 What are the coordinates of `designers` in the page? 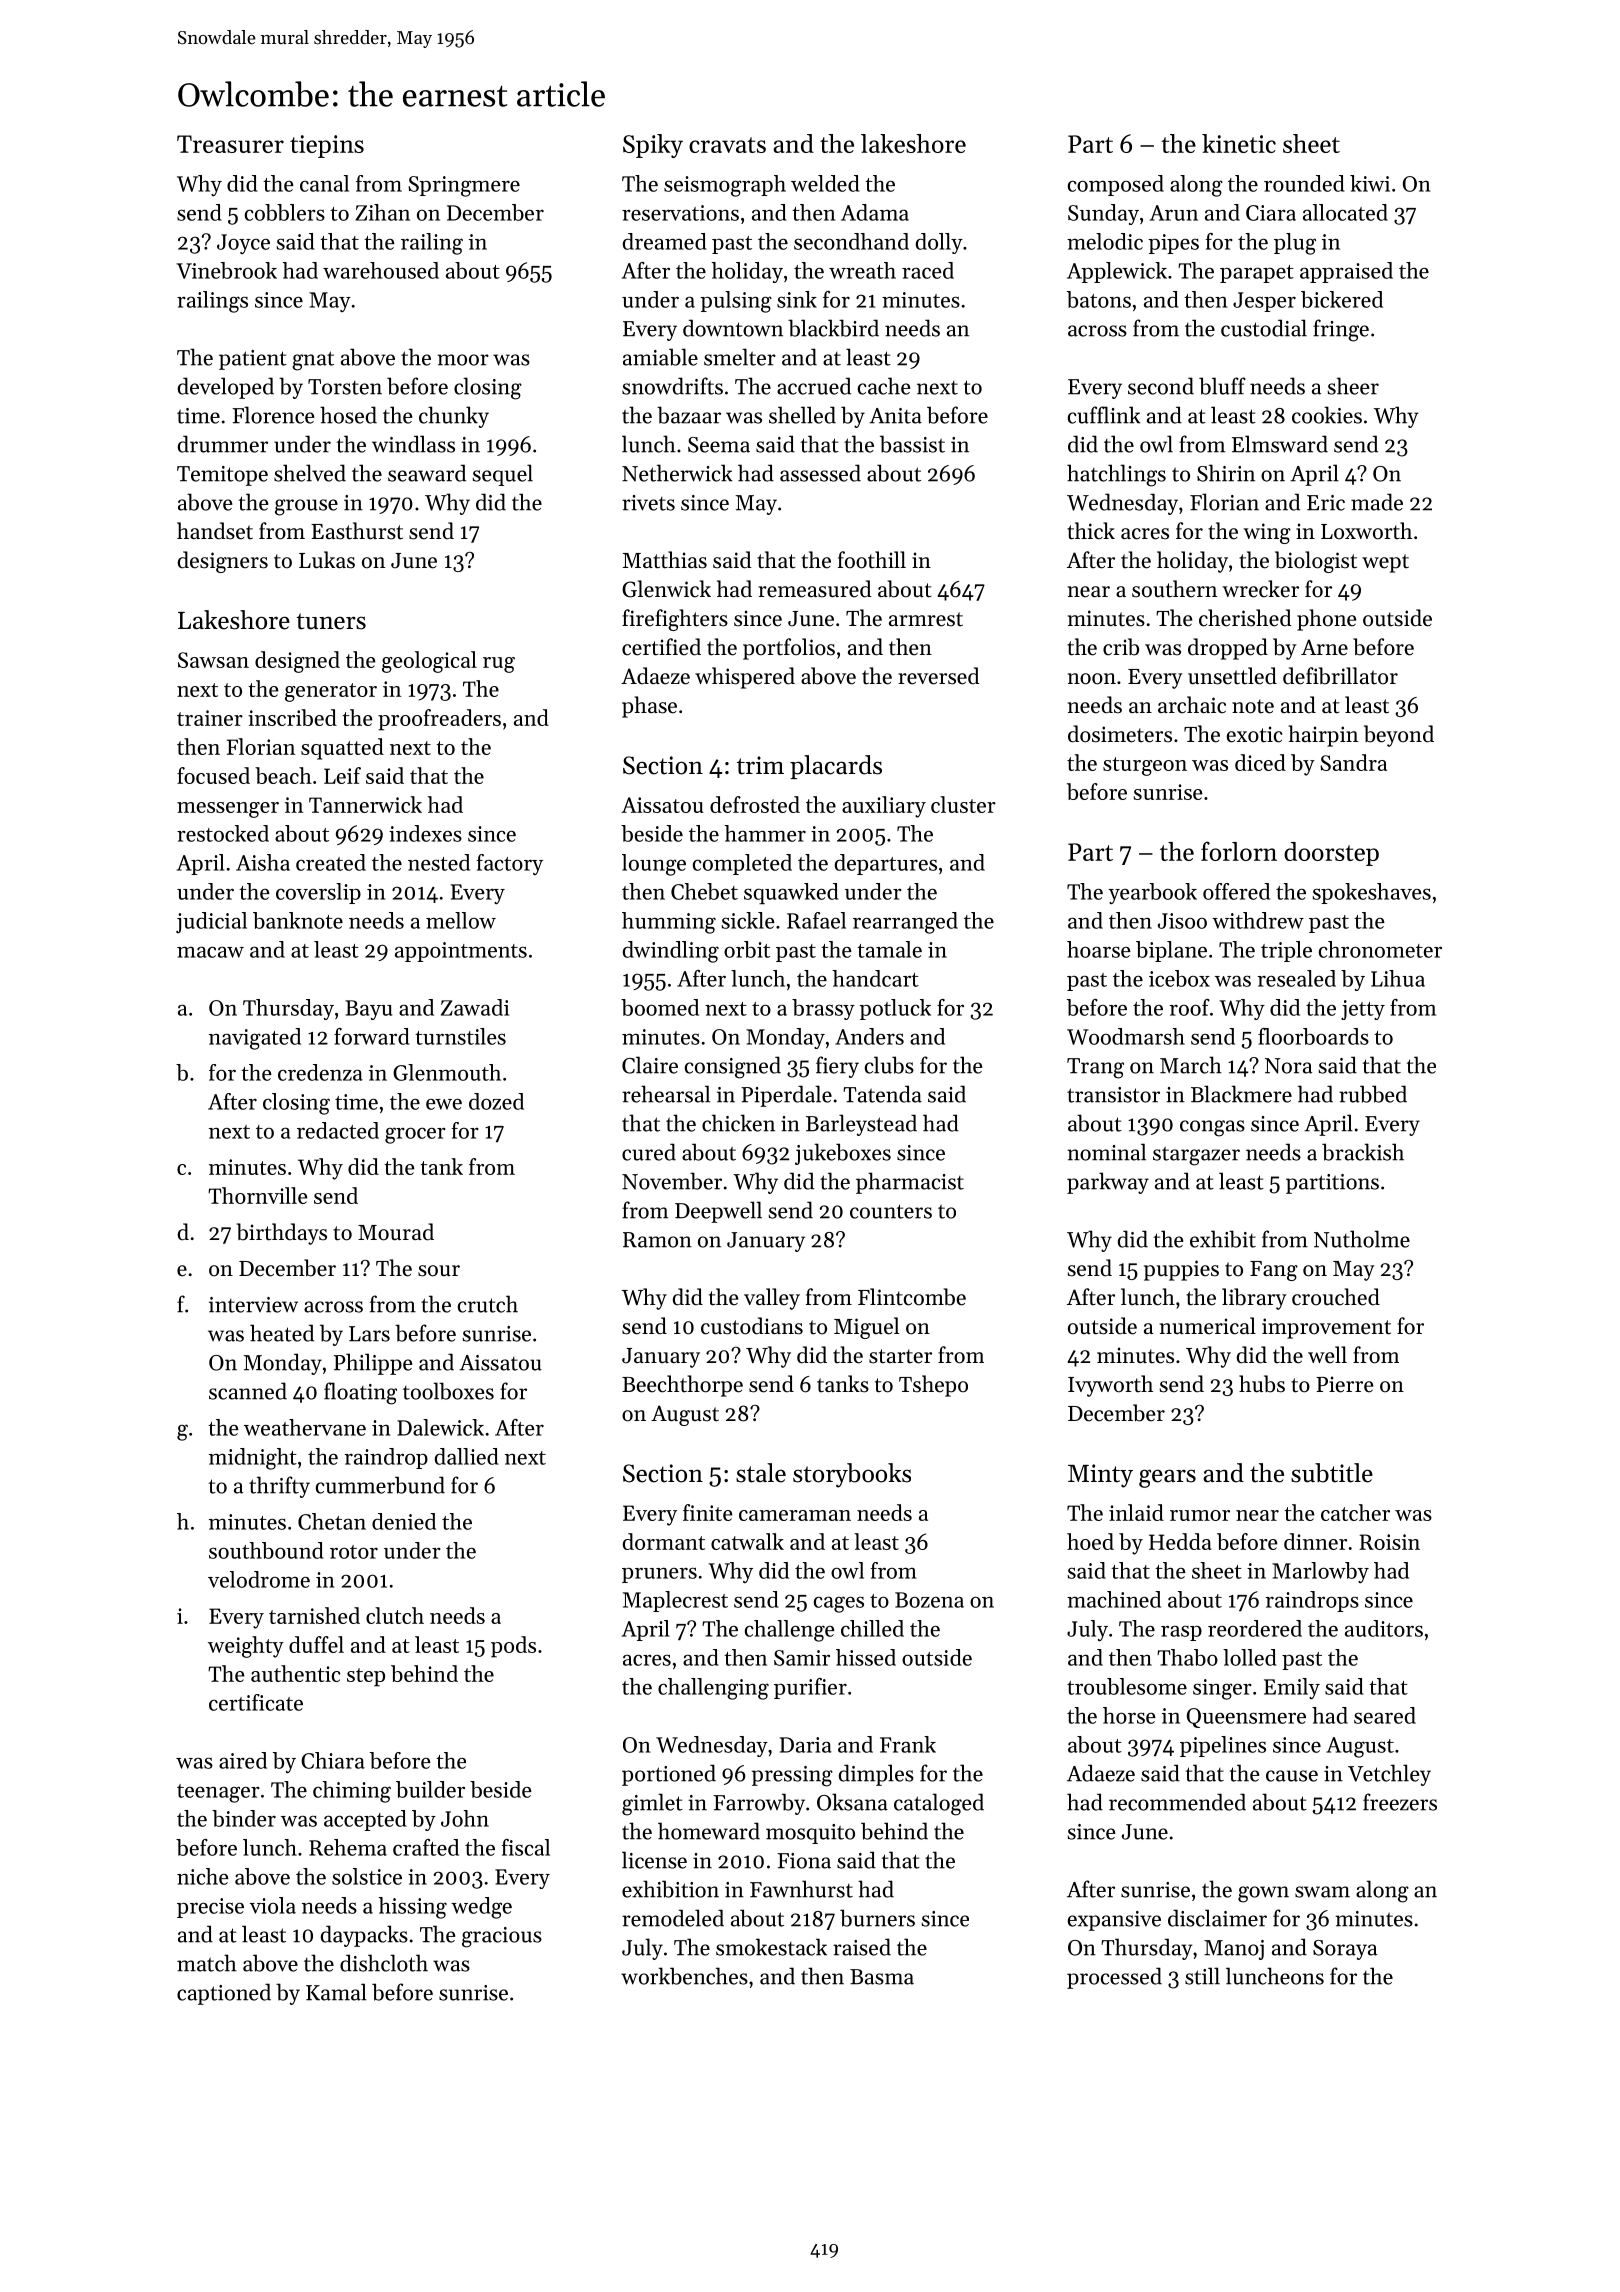 It's located at (223, 562).
